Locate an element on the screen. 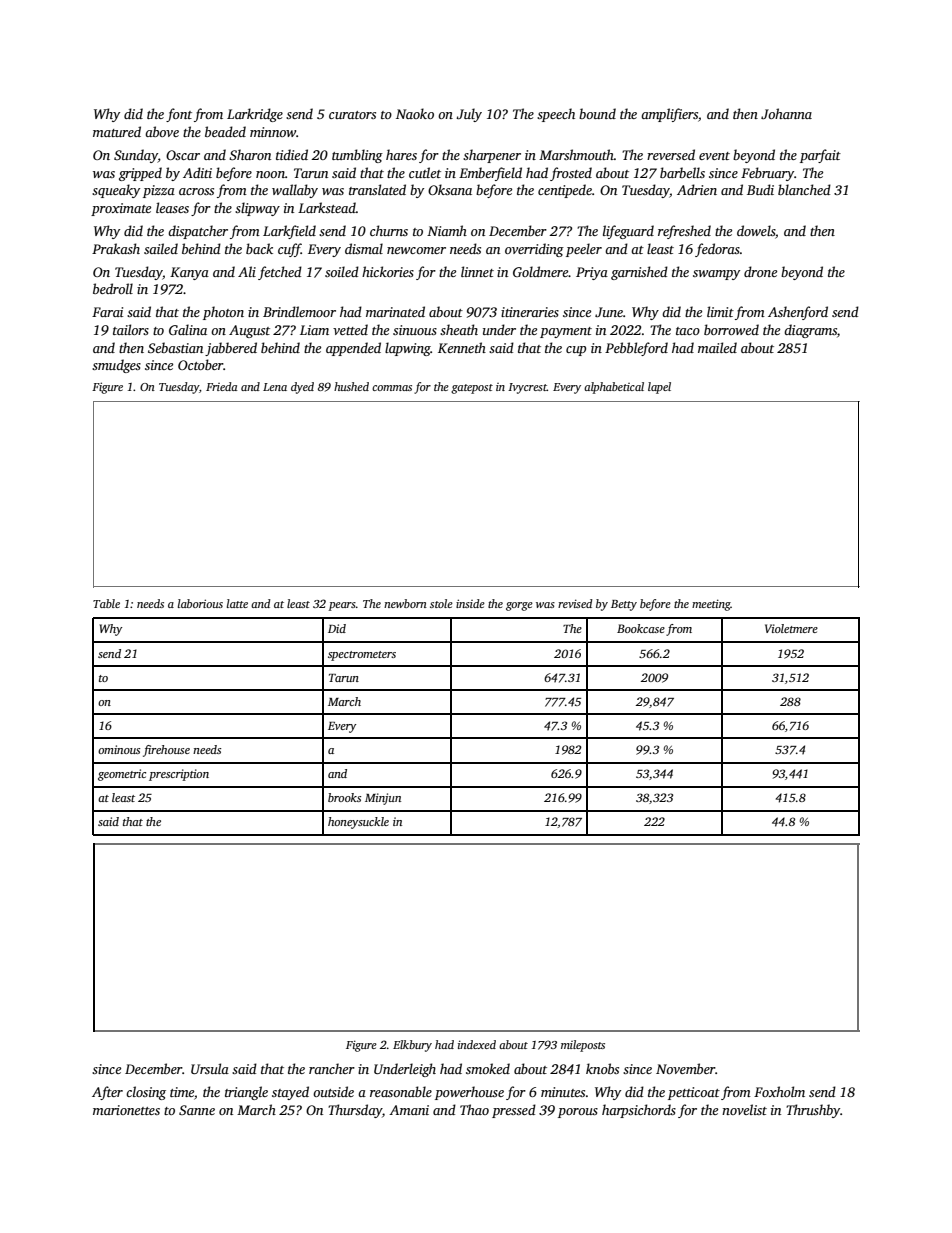  Prakash is located at coordinates (116, 248).
